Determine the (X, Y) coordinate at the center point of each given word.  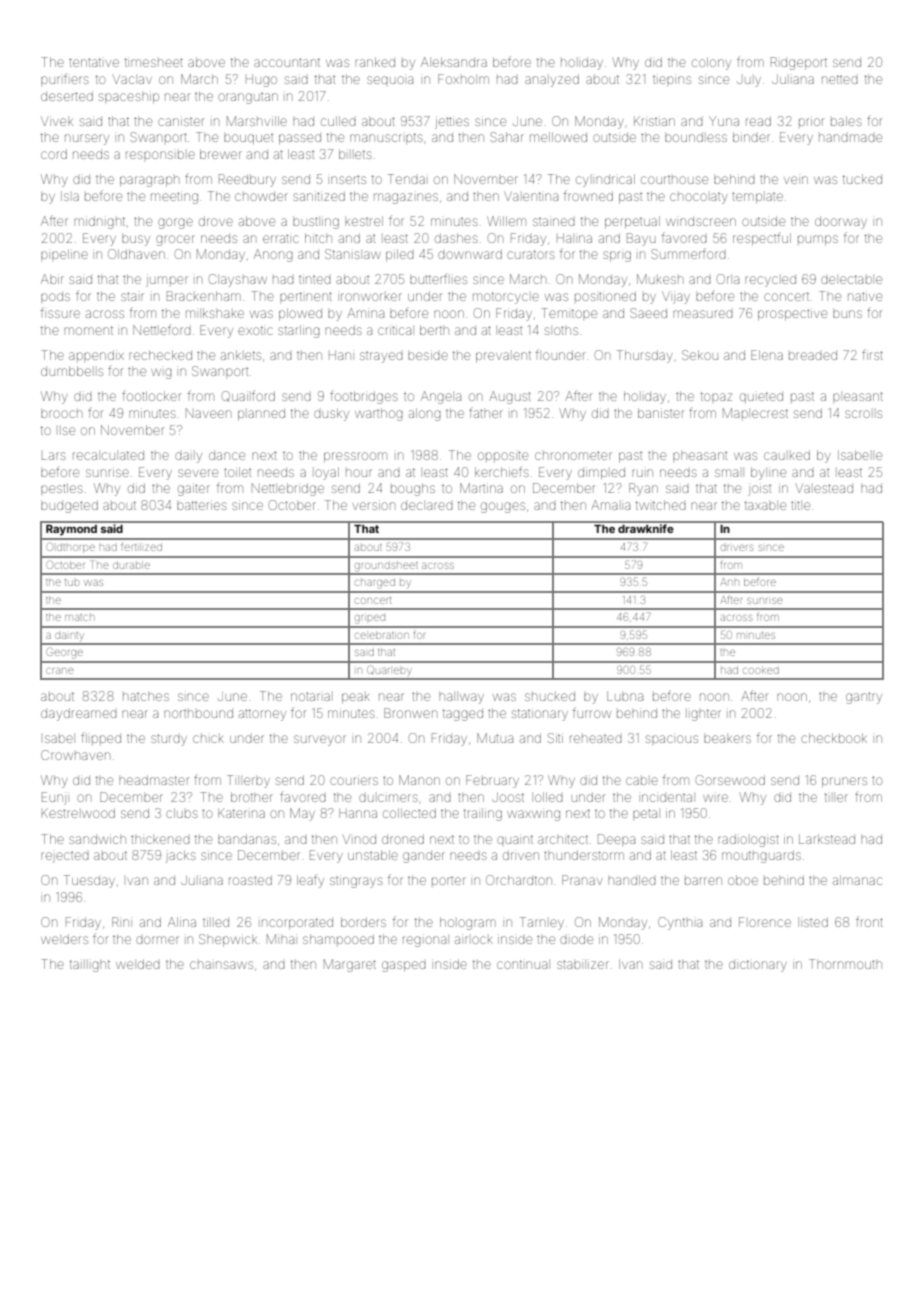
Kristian (654, 121)
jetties (452, 122)
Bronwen (410, 713)
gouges (503, 507)
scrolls (863, 414)
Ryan (643, 489)
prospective (792, 314)
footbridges (364, 397)
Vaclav (132, 79)
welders (64, 939)
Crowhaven (75, 755)
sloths (561, 330)
